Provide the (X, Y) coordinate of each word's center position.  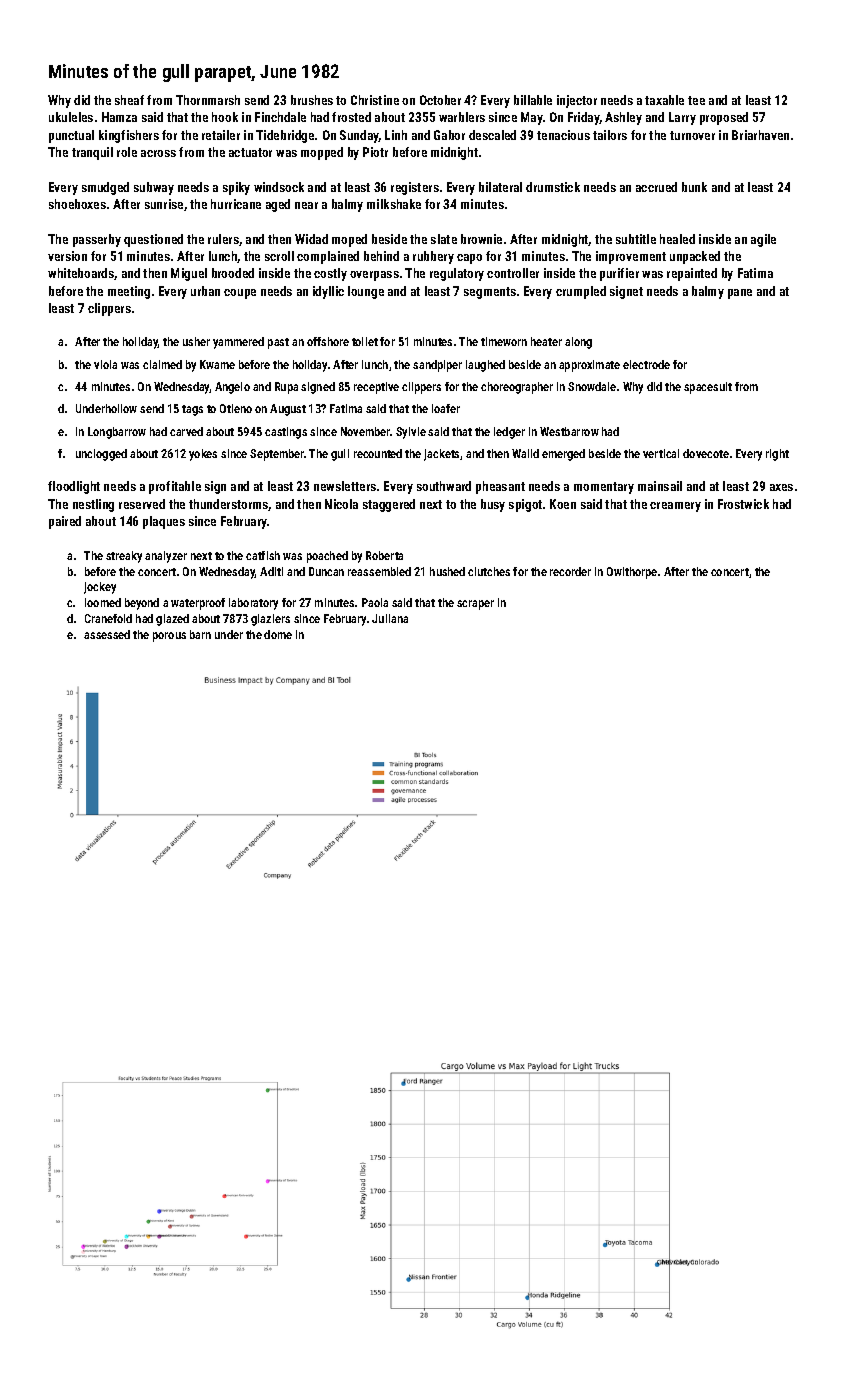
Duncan (326, 571)
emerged (563, 455)
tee (696, 100)
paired (65, 522)
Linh (396, 135)
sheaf (129, 100)
